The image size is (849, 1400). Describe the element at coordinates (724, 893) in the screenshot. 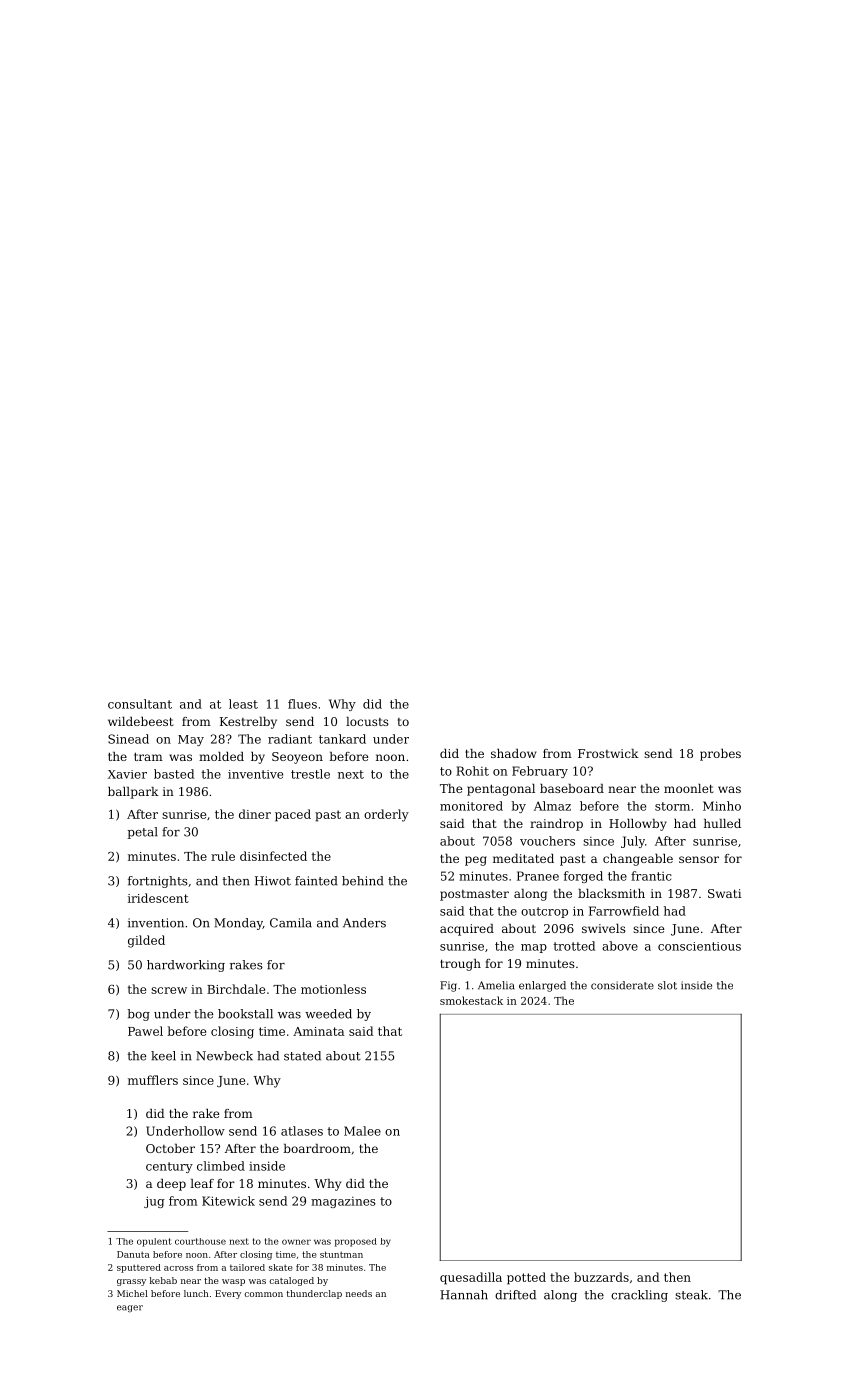

I see `Swati` at that location.
